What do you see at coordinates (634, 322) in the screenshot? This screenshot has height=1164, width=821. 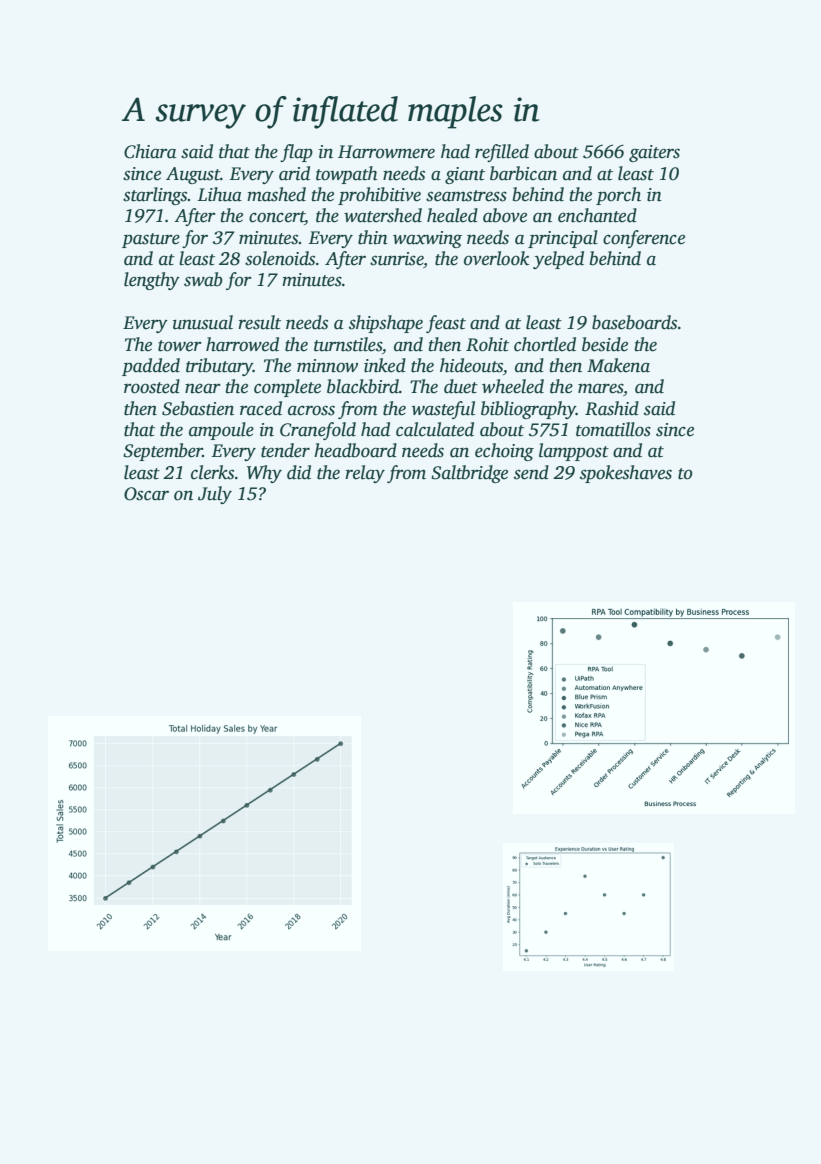 I see `baseboards` at bounding box center [634, 322].
